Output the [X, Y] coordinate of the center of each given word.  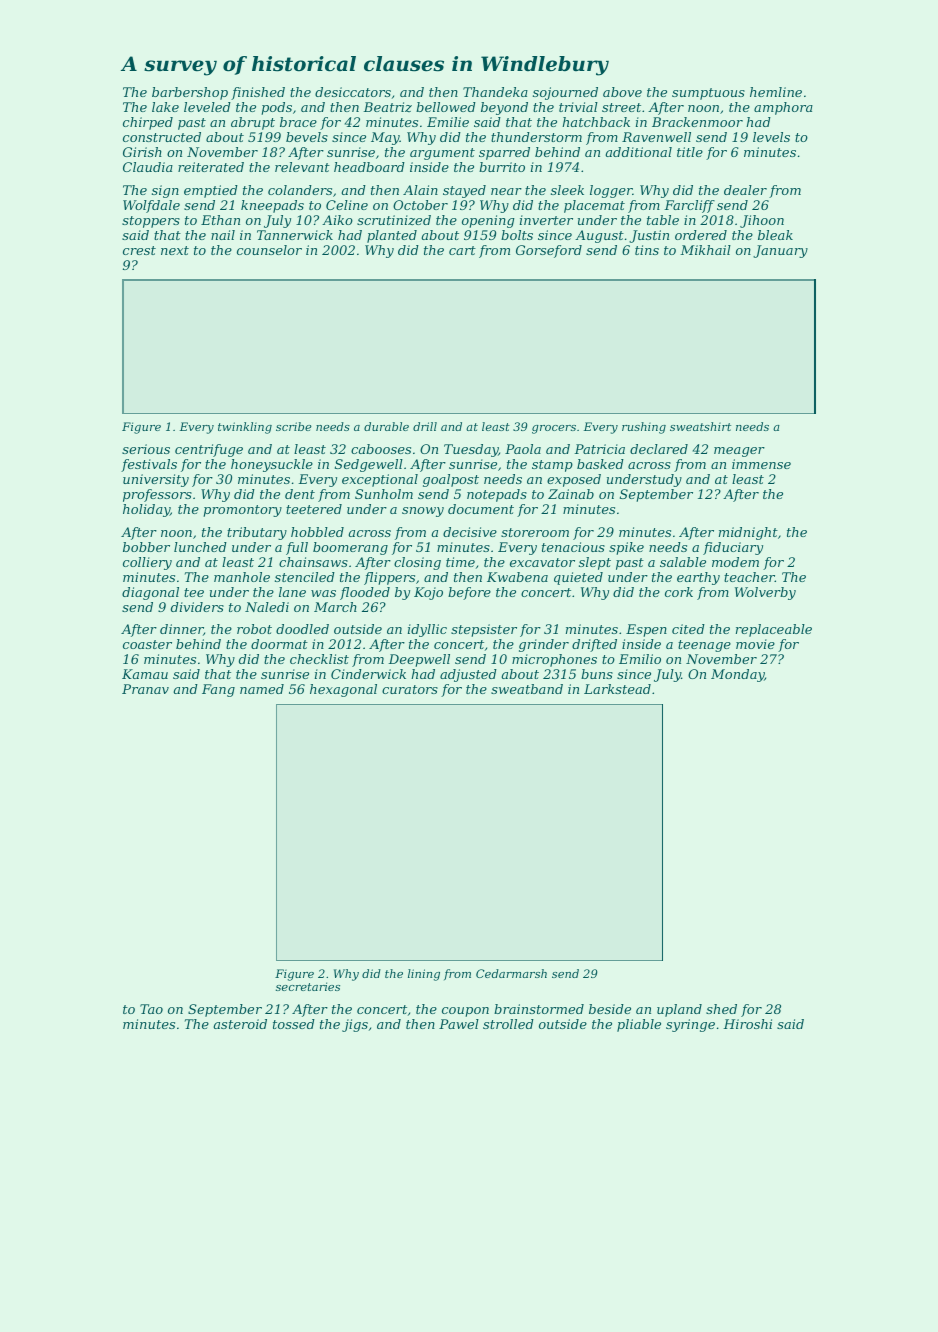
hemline [776, 92]
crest [139, 250]
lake [165, 107]
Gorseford [549, 251]
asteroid [240, 1024]
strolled [508, 1024]
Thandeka [495, 92]
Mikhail [705, 250]
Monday [737, 675]
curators [410, 689]
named [262, 689]
